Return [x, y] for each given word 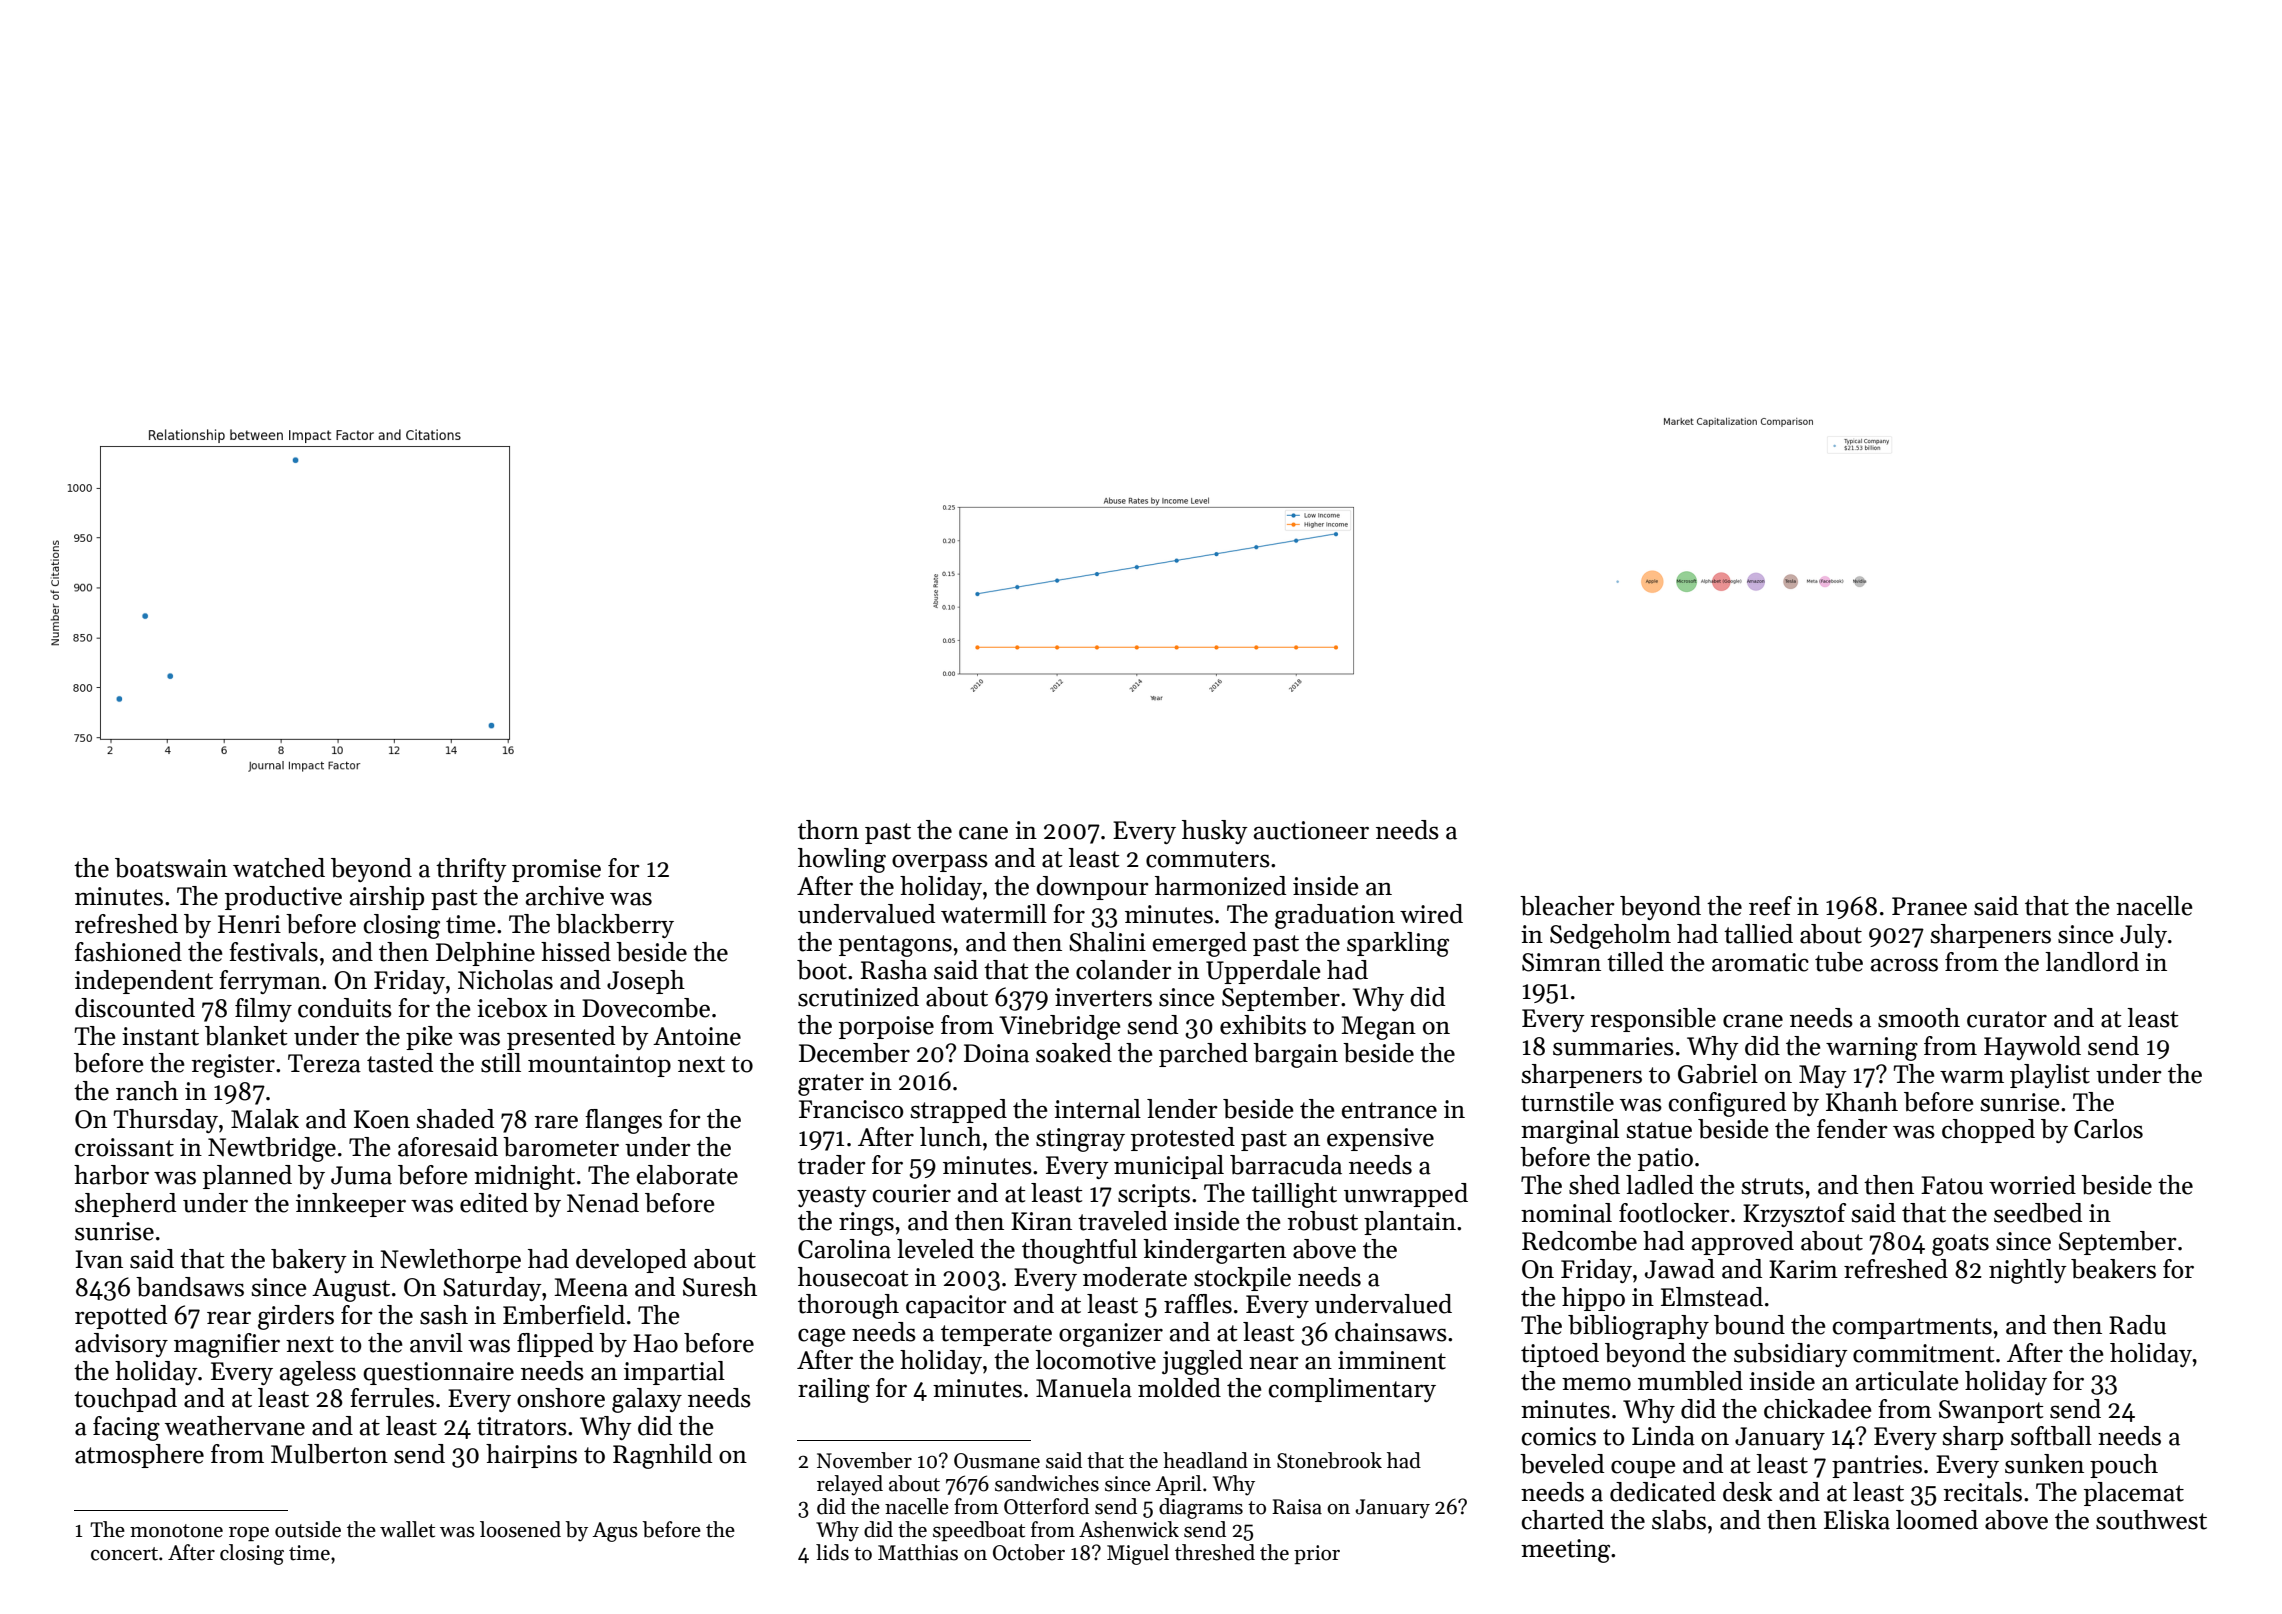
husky [1215, 832]
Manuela [1084, 1388]
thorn [828, 830]
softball [2051, 1436]
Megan [1378, 1028]
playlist [2050, 1076]
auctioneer [1311, 830]
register [233, 1066]
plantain [1410, 1223]
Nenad [603, 1203]
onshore [561, 1398]
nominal [1566, 1213]
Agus [615, 1532]
